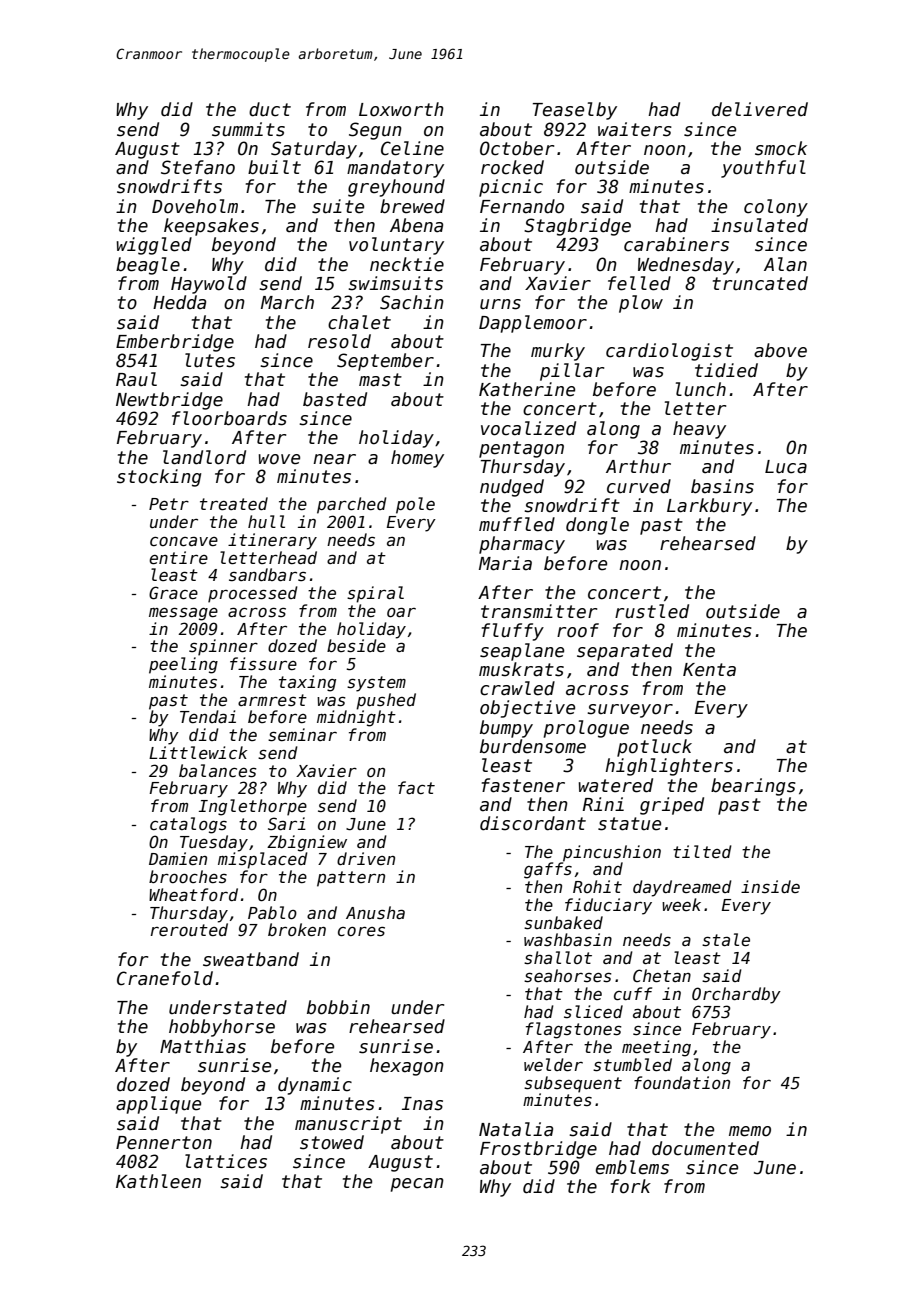 This image has height=1308, width=924. Describe the element at coordinates (558, 958) in the image. I see `shallot` at that location.
